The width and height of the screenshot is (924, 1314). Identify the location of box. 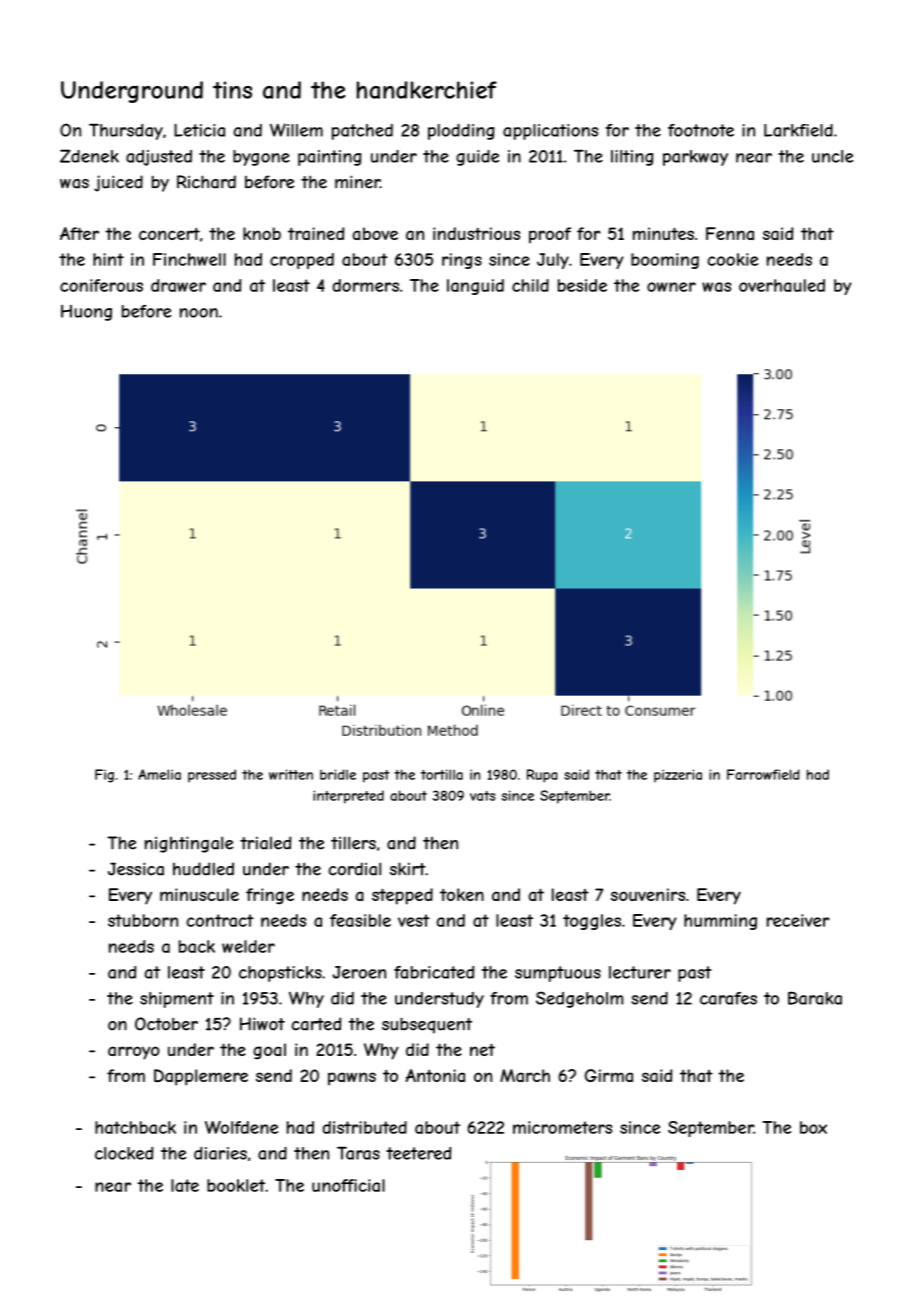
(813, 1127).
